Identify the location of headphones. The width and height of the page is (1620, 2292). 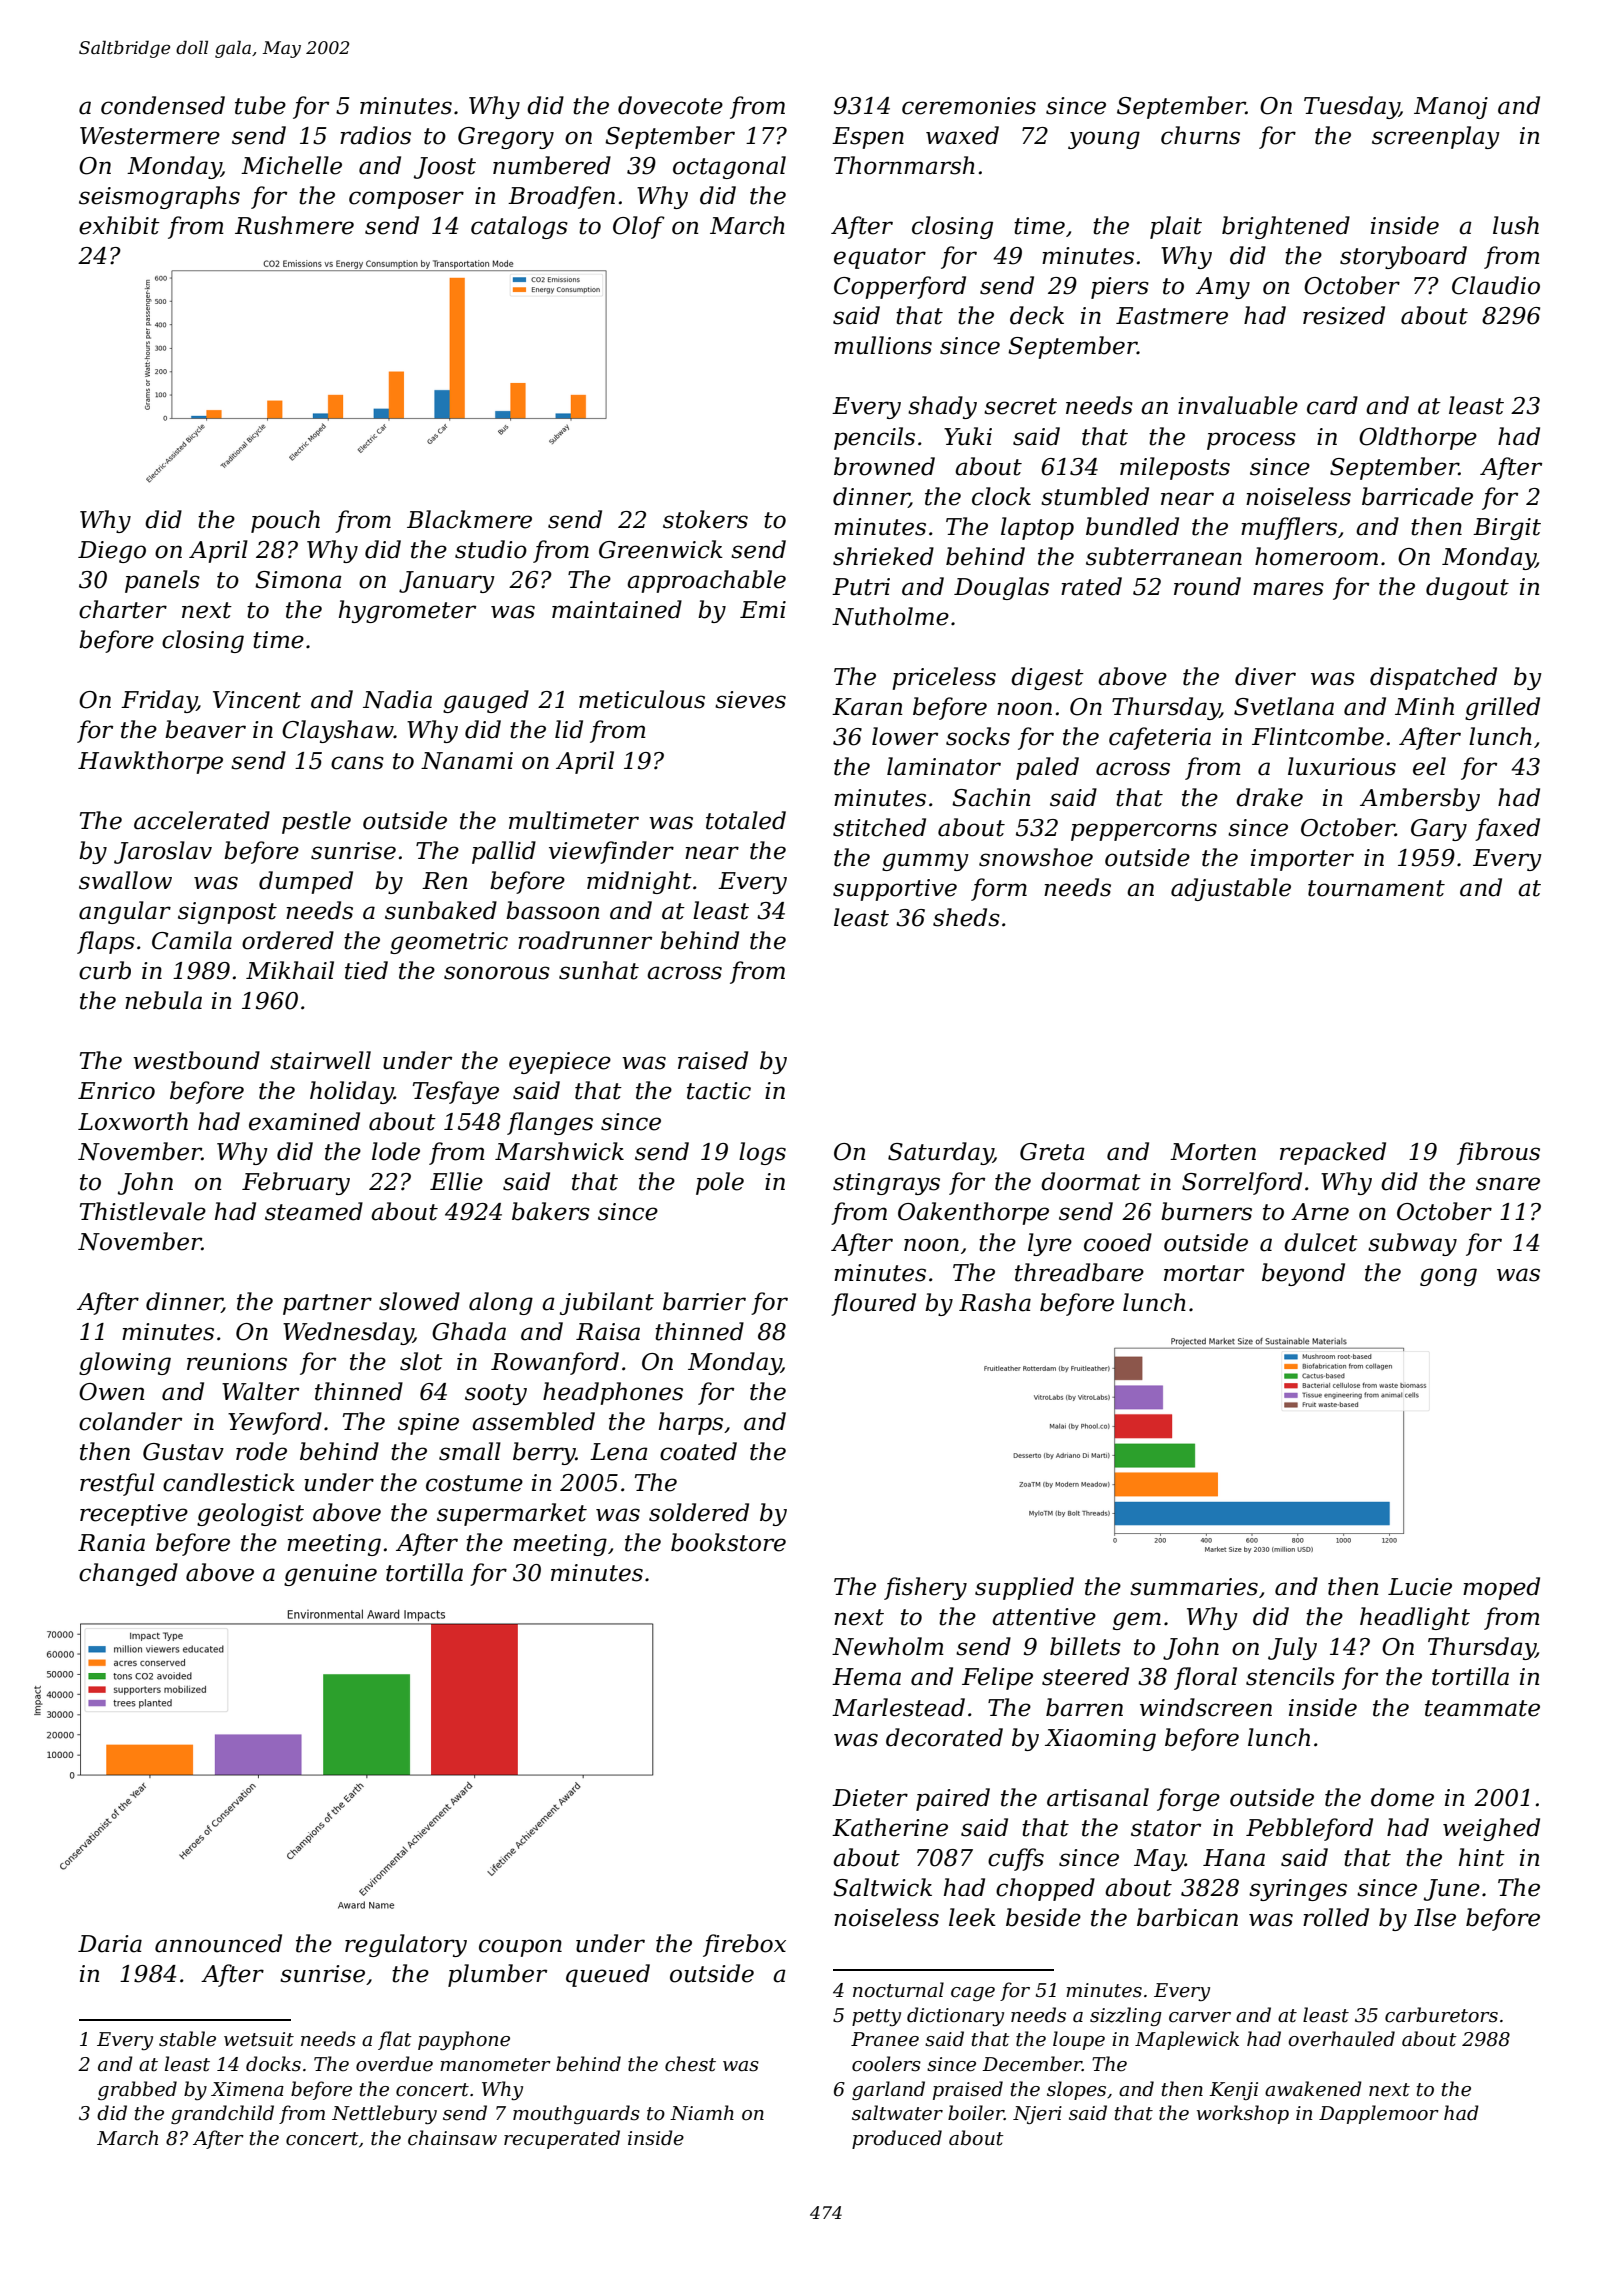
(613, 1393).
